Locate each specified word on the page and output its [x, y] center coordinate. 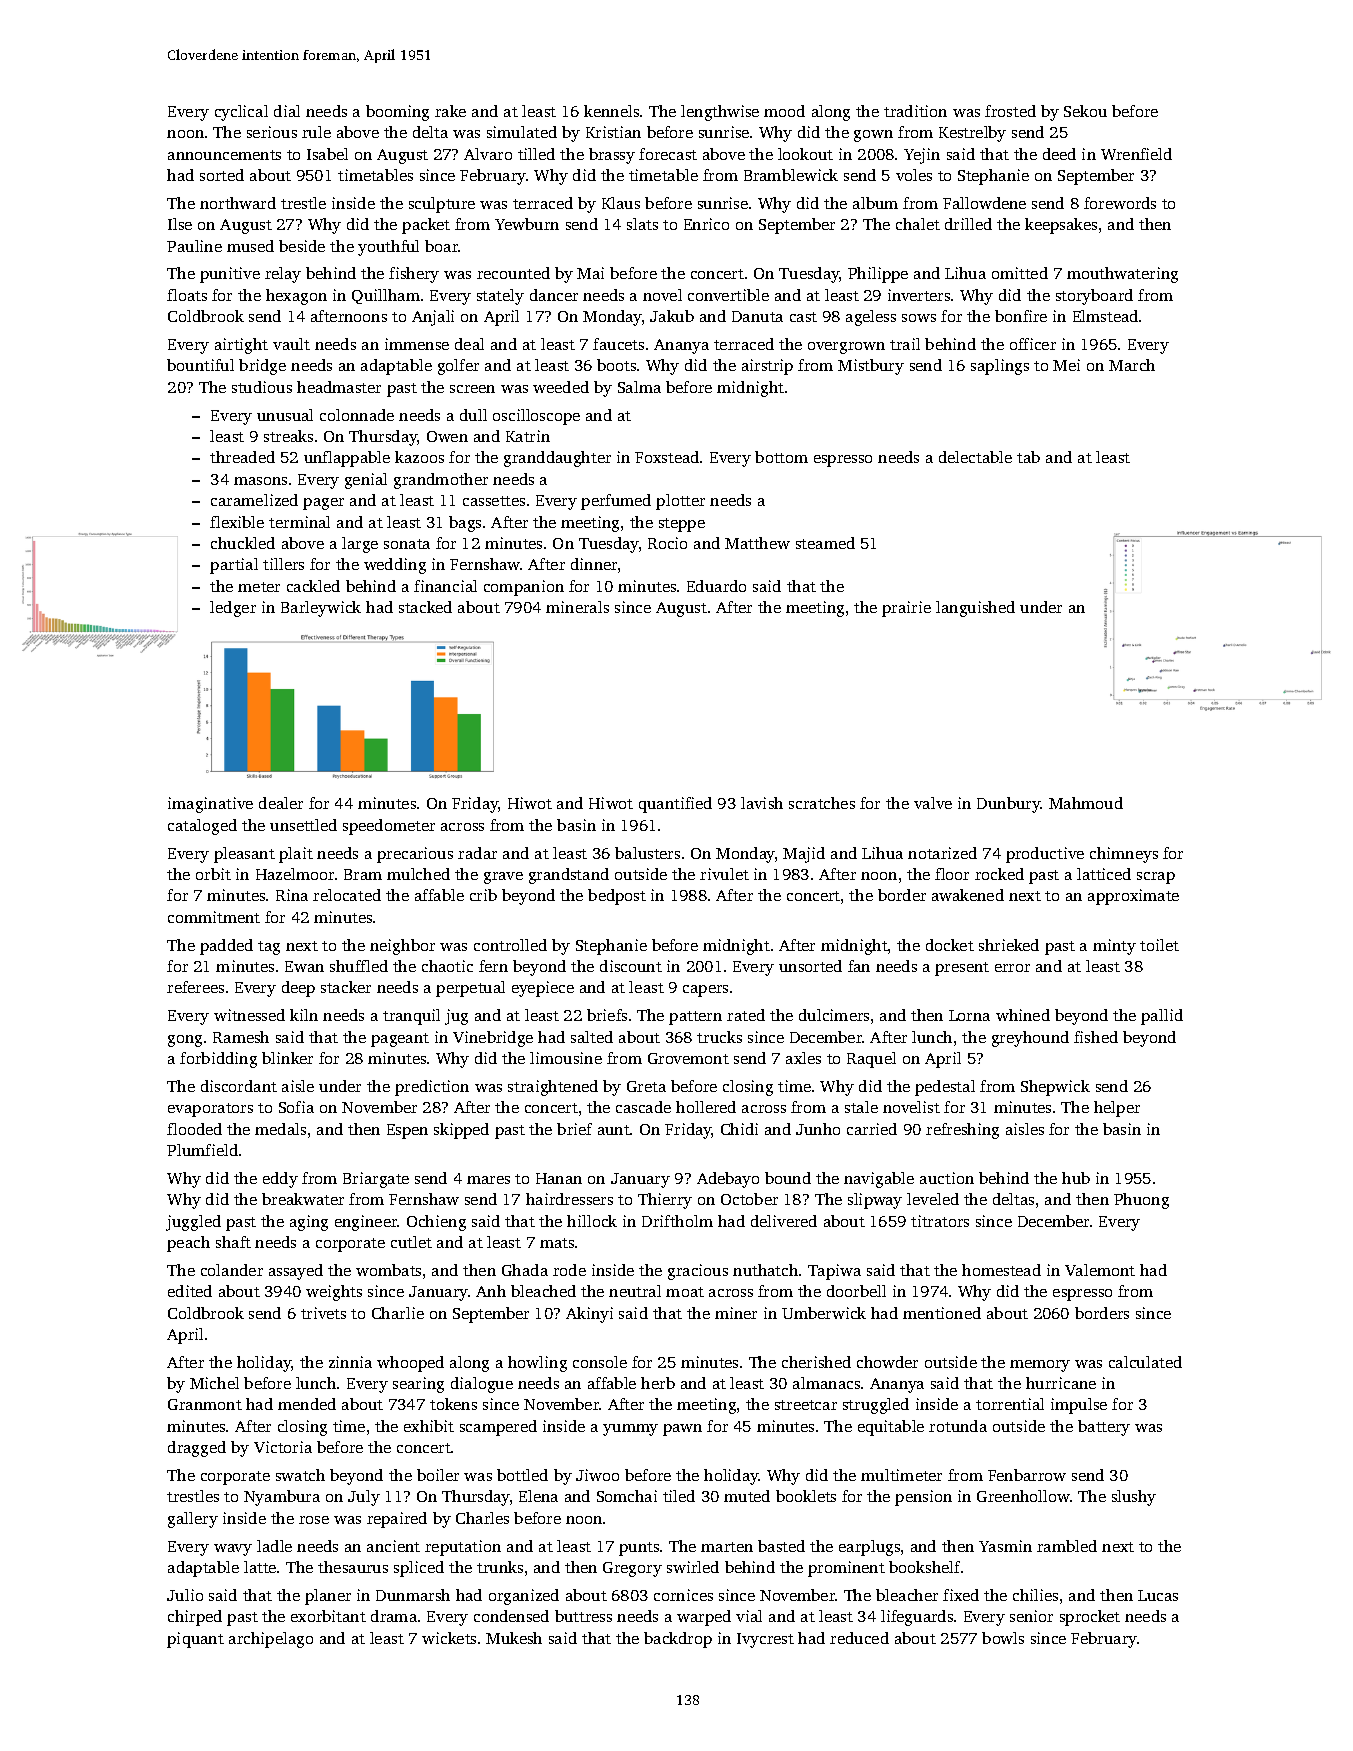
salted [592, 1037]
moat [685, 1292]
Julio [185, 1595]
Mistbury [871, 367]
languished [975, 609]
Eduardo [716, 586]
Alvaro [488, 154]
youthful [388, 248]
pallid [1162, 1017]
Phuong [1141, 1201]
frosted [1010, 111]
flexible [237, 522]
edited [190, 1291]
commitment [214, 917]
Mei [1066, 365]
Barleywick [321, 609]
